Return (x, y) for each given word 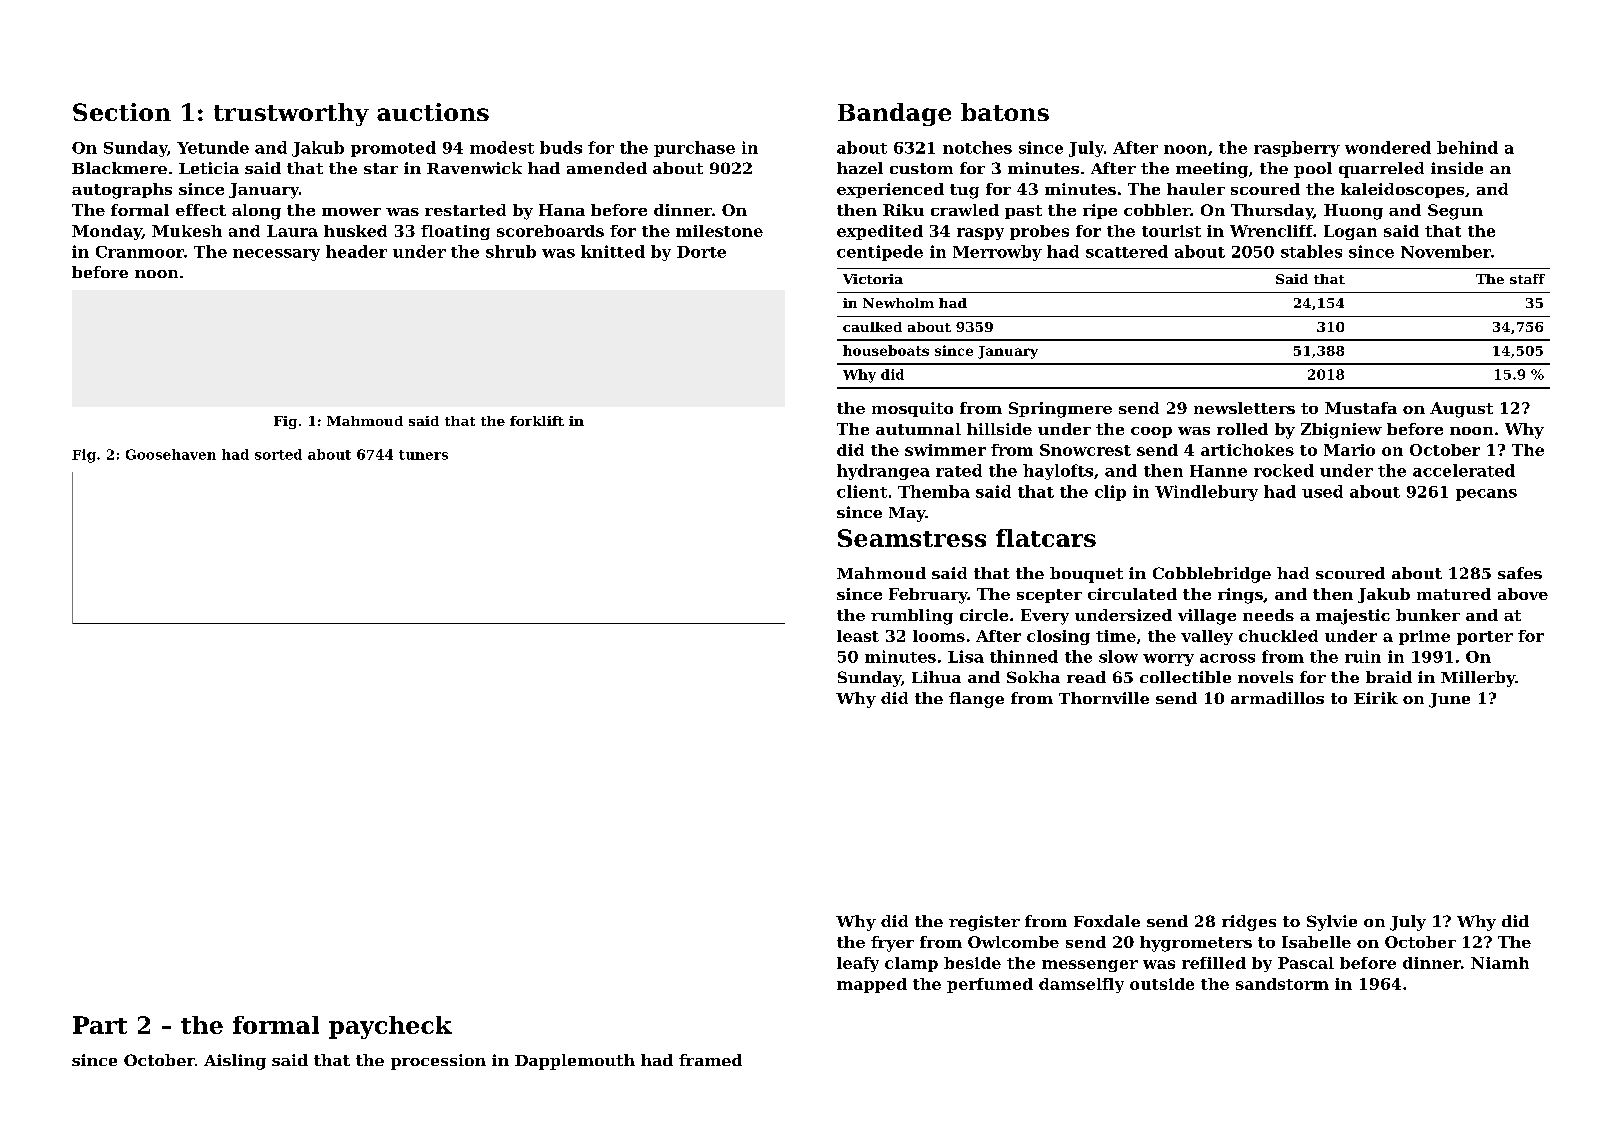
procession (438, 1062)
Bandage (894, 114)
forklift (537, 421)
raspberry (1297, 149)
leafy (858, 964)
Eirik (1376, 698)
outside (1162, 984)
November (1446, 251)
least (858, 636)
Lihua (936, 677)
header (356, 251)
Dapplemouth (575, 1062)
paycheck (390, 1027)
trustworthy (291, 114)
